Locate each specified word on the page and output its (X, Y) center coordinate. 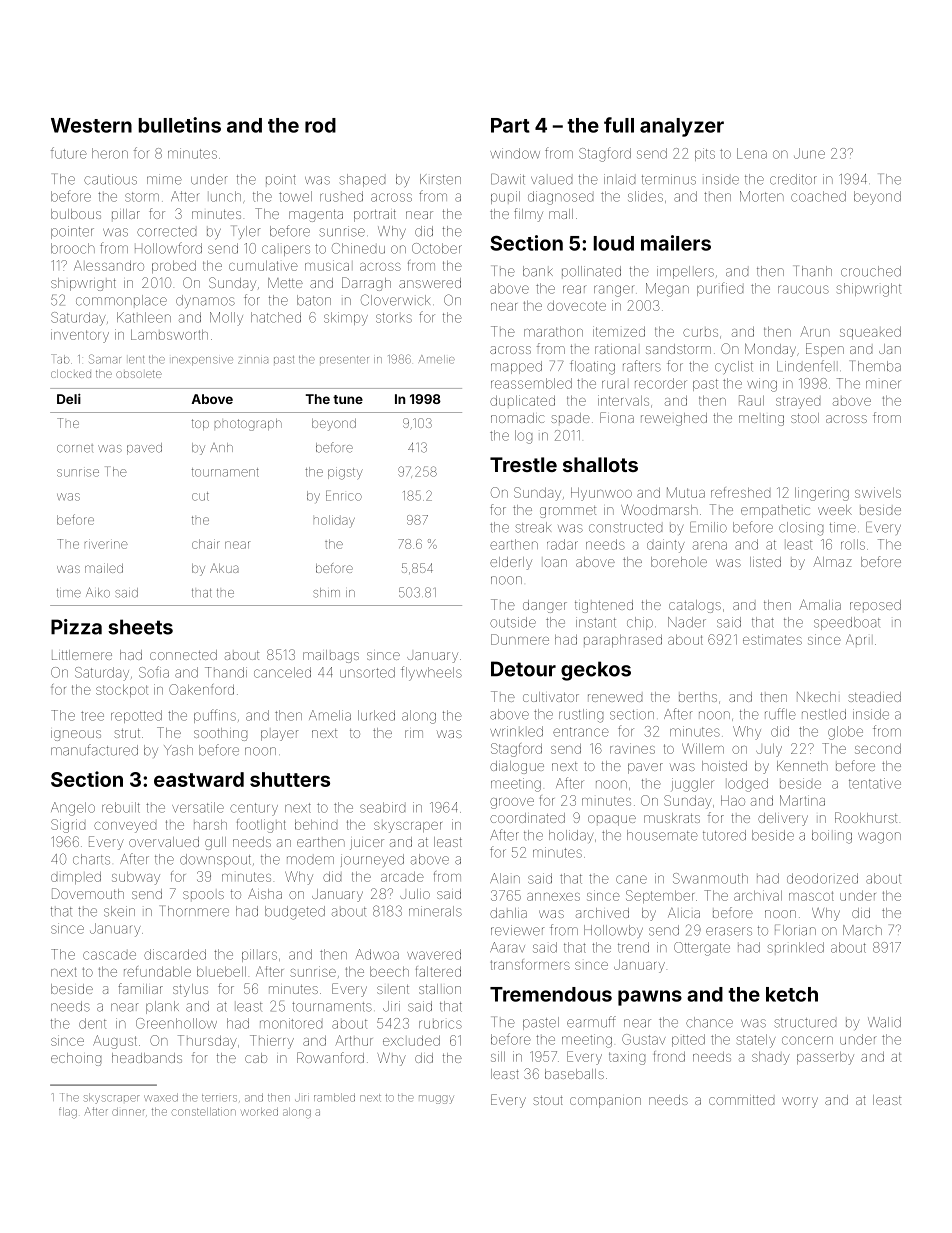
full (619, 125)
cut (200, 496)
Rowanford (330, 1057)
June (809, 153)
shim (326, 593)
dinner (128, 1112)
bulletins (179, 125)
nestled (824, 714)
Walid (884, 1022)
